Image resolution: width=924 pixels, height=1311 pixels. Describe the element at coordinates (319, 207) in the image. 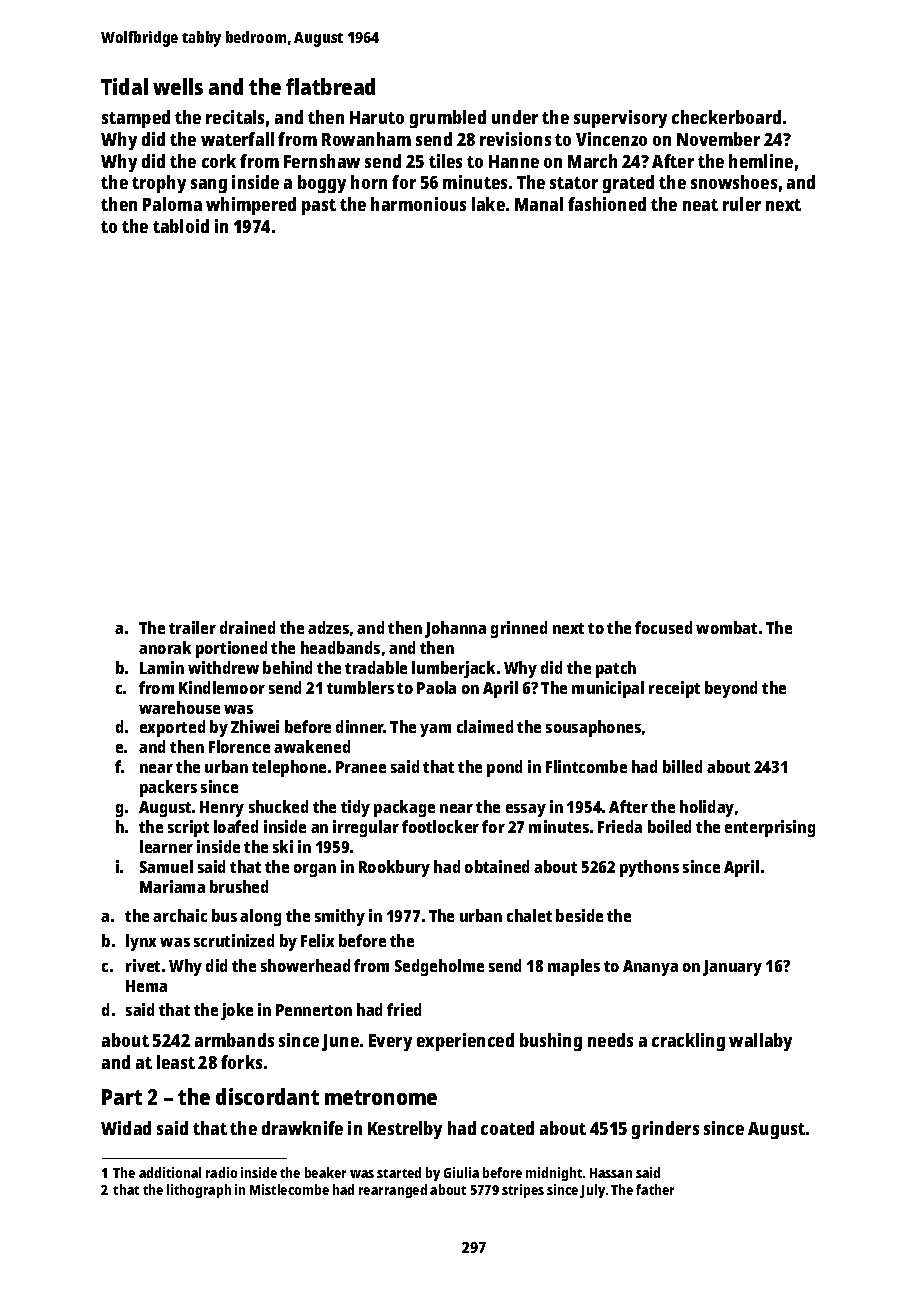

I see `past` at that location.
